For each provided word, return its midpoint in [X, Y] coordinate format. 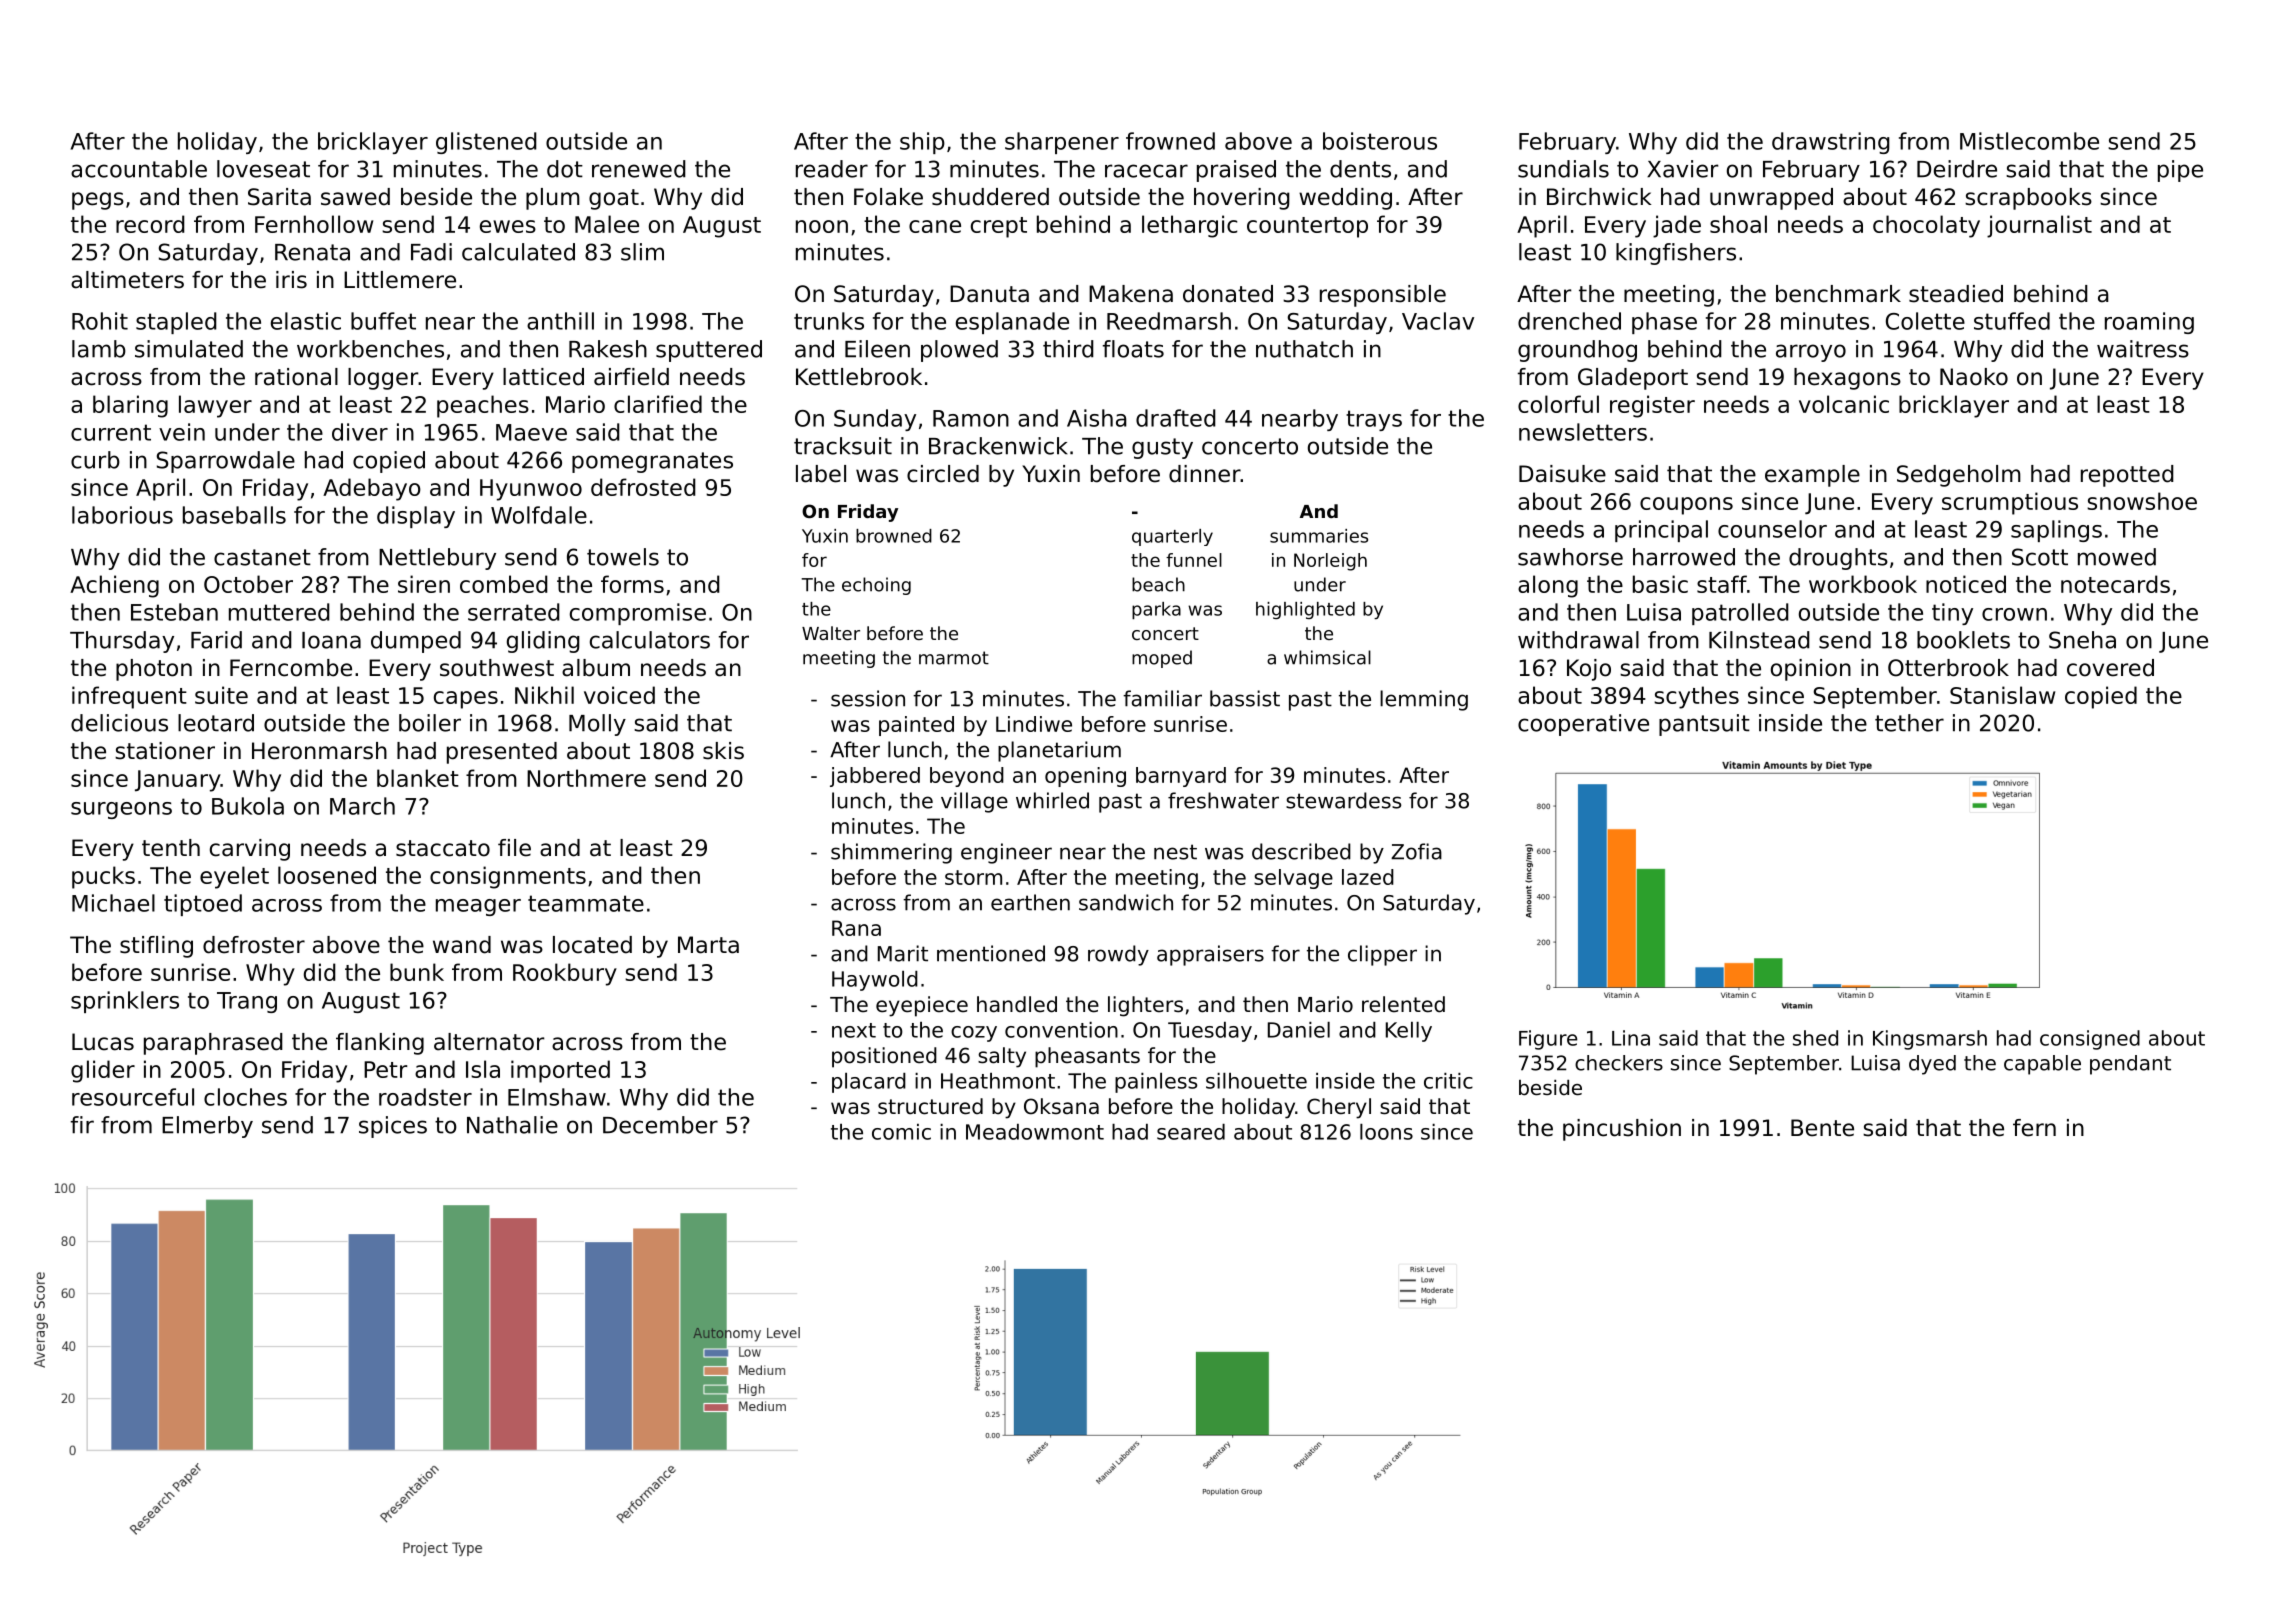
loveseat [263, 169]
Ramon [971, 418]
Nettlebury [437, 559]
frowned [1170, 141]
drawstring [1831, 143]
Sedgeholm [1959, 476]
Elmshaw [557, 1097]
